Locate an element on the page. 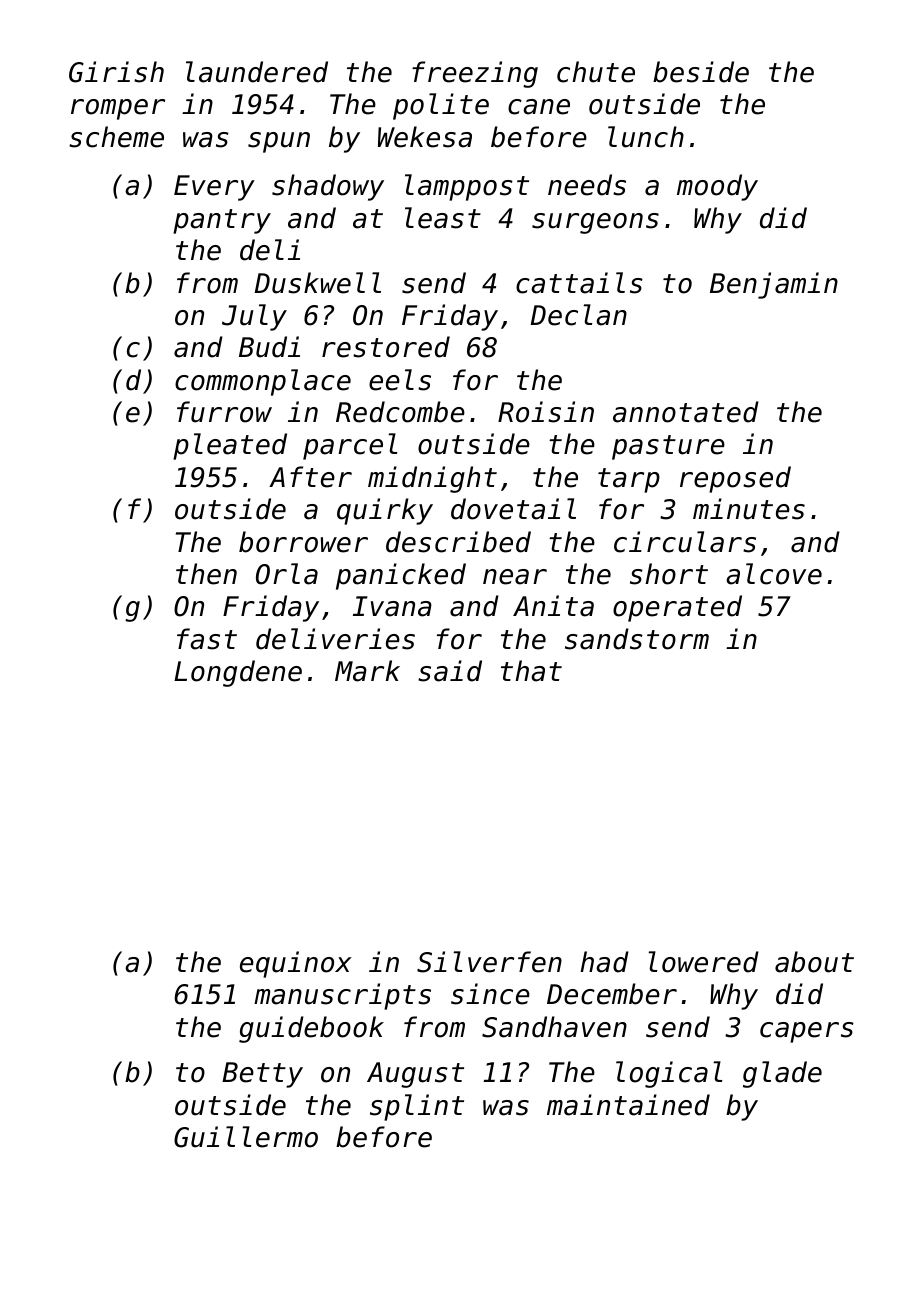 The image size is (924, 1311). reposed is located at coordinates (735, 479).
